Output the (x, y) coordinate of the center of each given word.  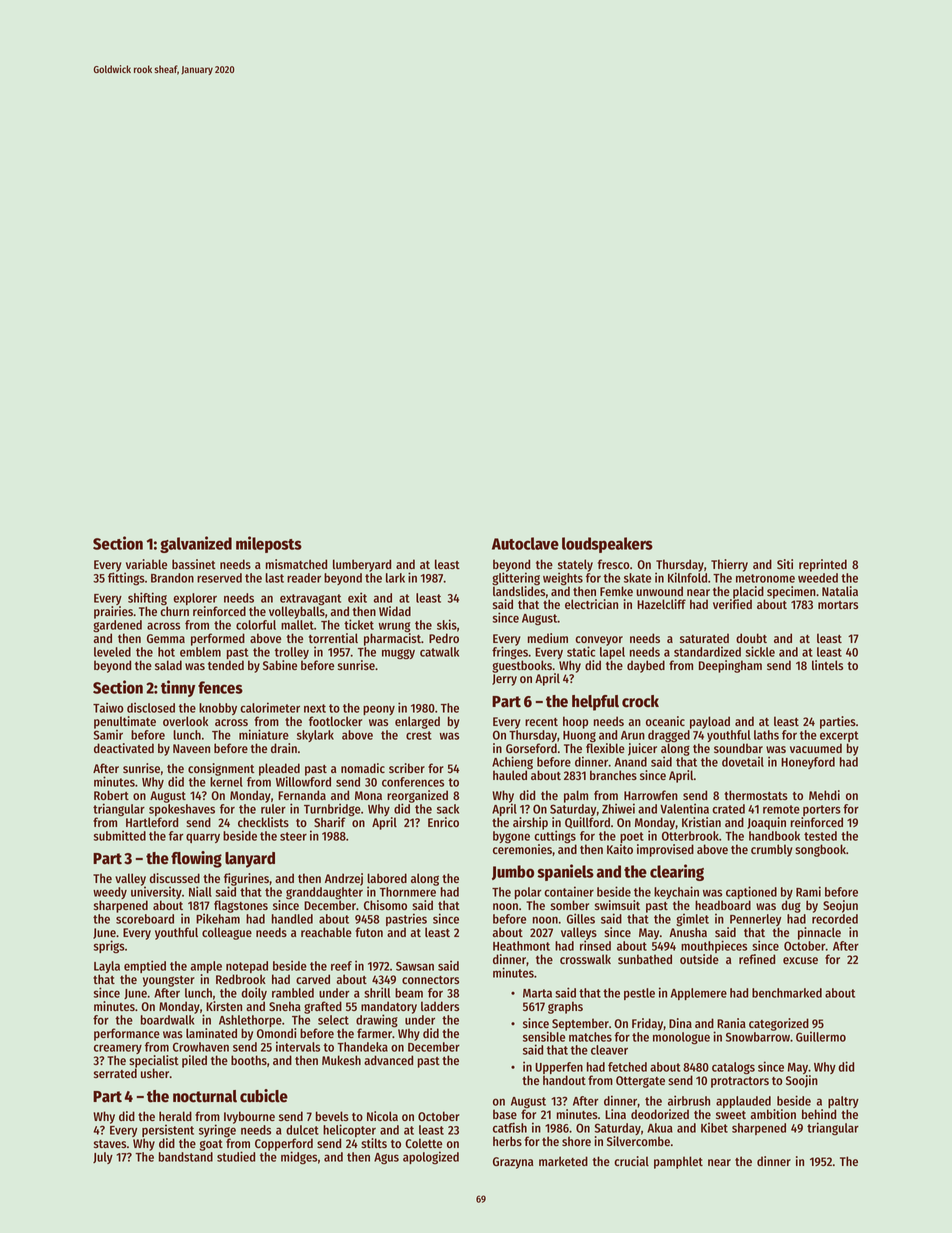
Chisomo (385, 905)
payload (710, 722)
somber (570, 905)
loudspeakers (607, 545)
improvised (665, 850)
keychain (676, 892)
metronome (765, 578)
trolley (292, 653)
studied (236, 1156)
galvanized (196, 544)
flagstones (241, 906)
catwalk (439, 652)
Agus (386, 1158)
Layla (107, 967)
